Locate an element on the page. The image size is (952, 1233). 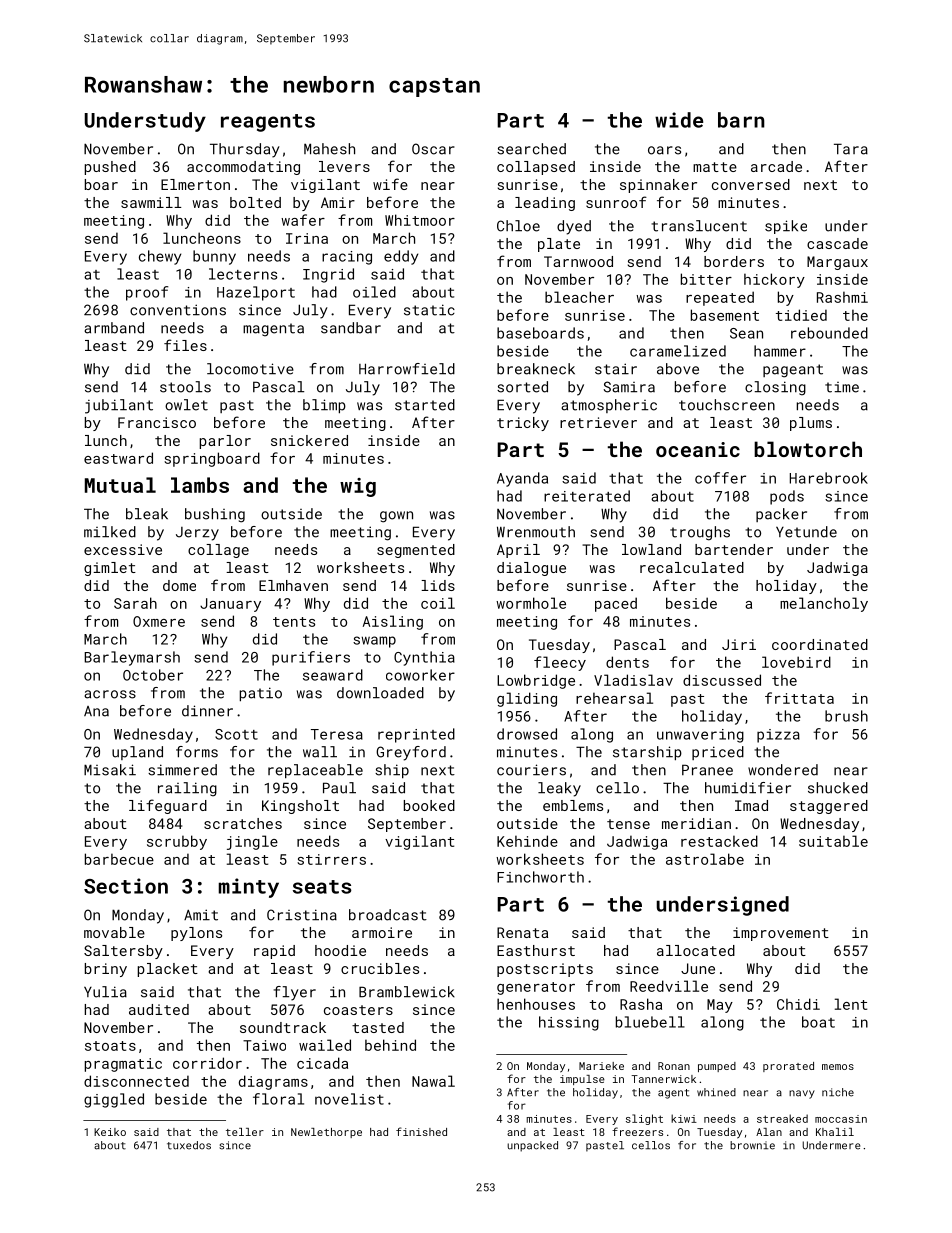
Keiko is located at coordinates (110, 1132).
